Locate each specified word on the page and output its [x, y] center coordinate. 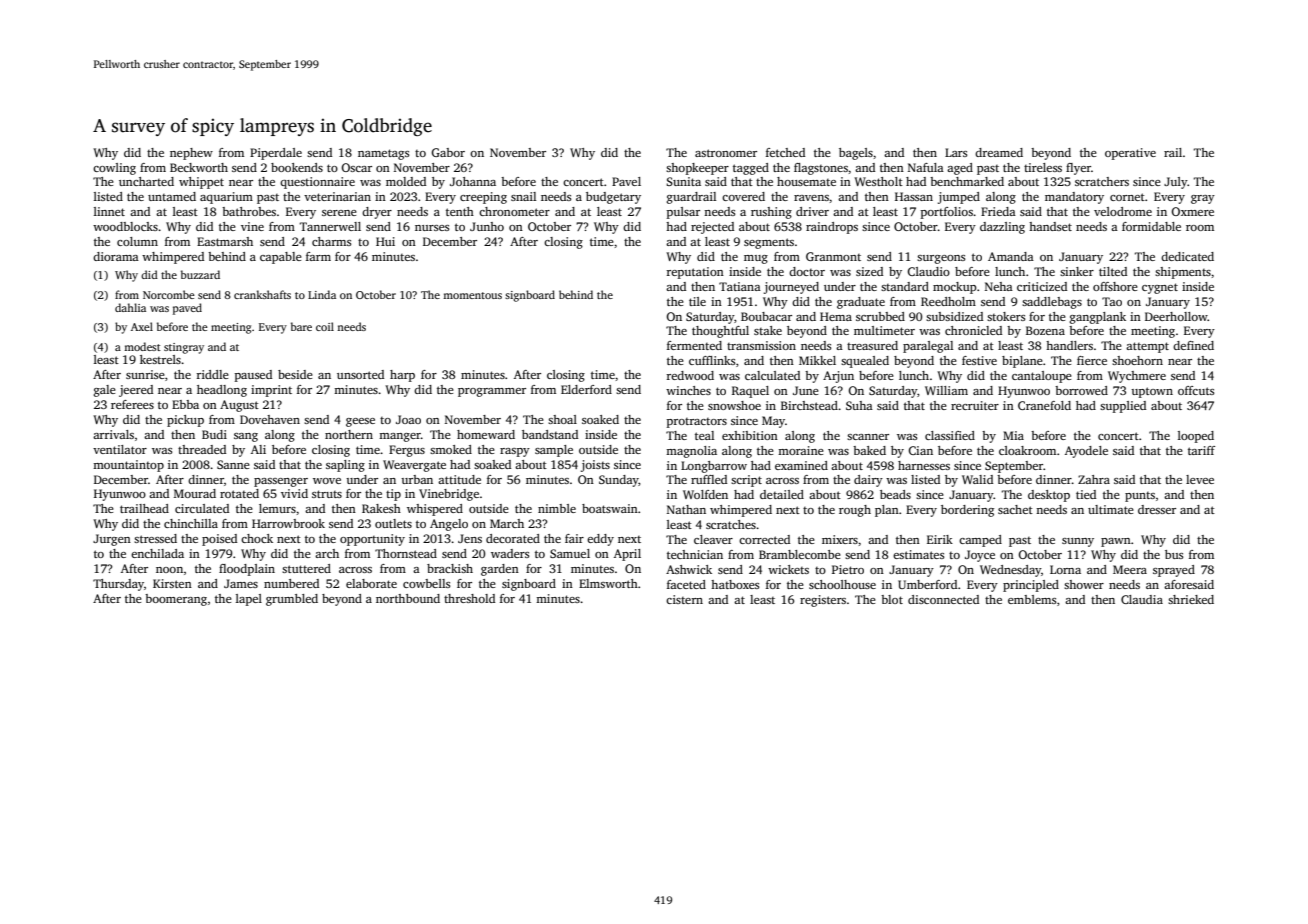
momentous [472, 295]
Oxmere [1192, 211]
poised [219, 540]
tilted [1113, 271]
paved [187, 309]
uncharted [146, 181]
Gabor [448, 152]
